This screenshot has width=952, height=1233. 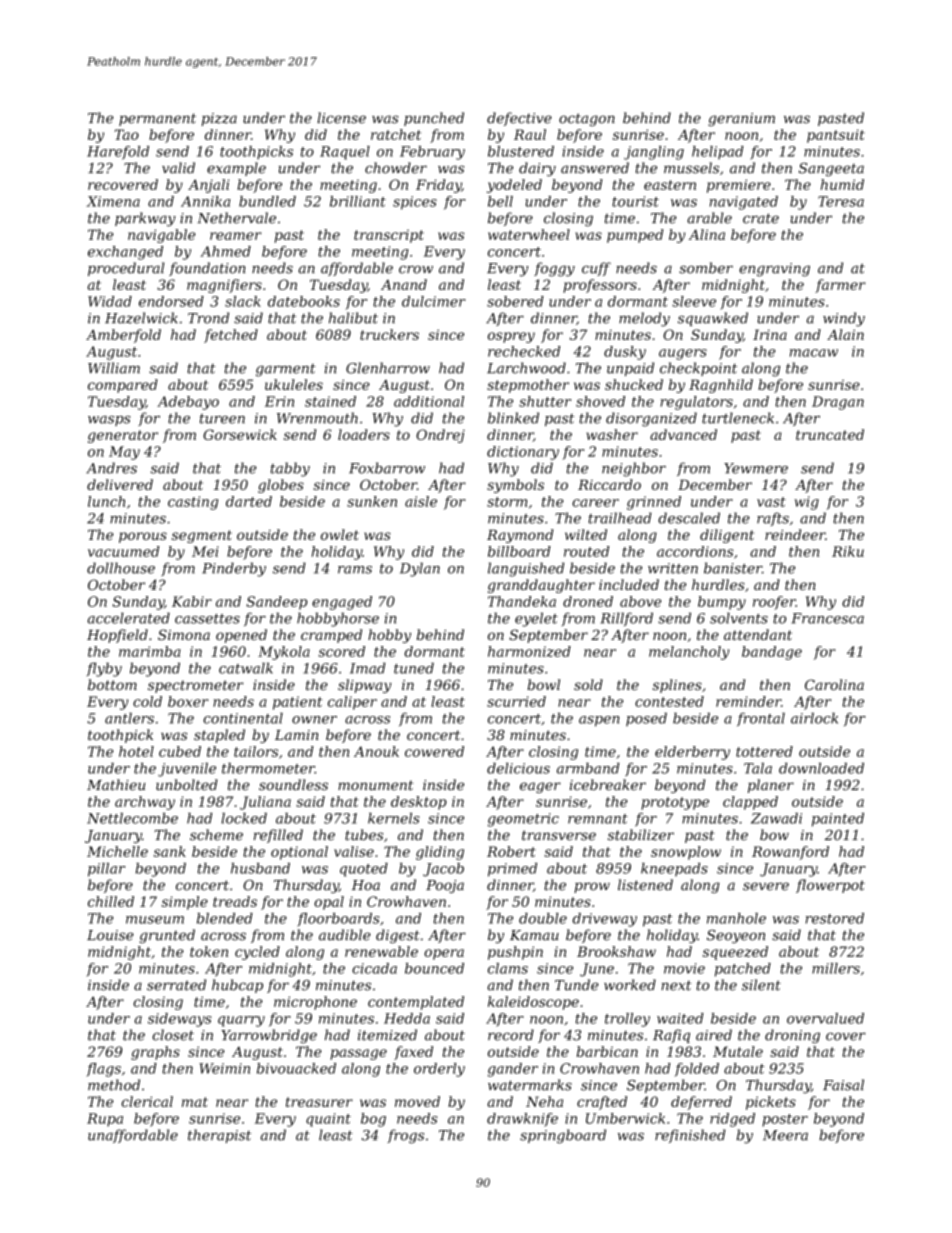 I want to click on Rupa, so click(x=105, y=1120).
